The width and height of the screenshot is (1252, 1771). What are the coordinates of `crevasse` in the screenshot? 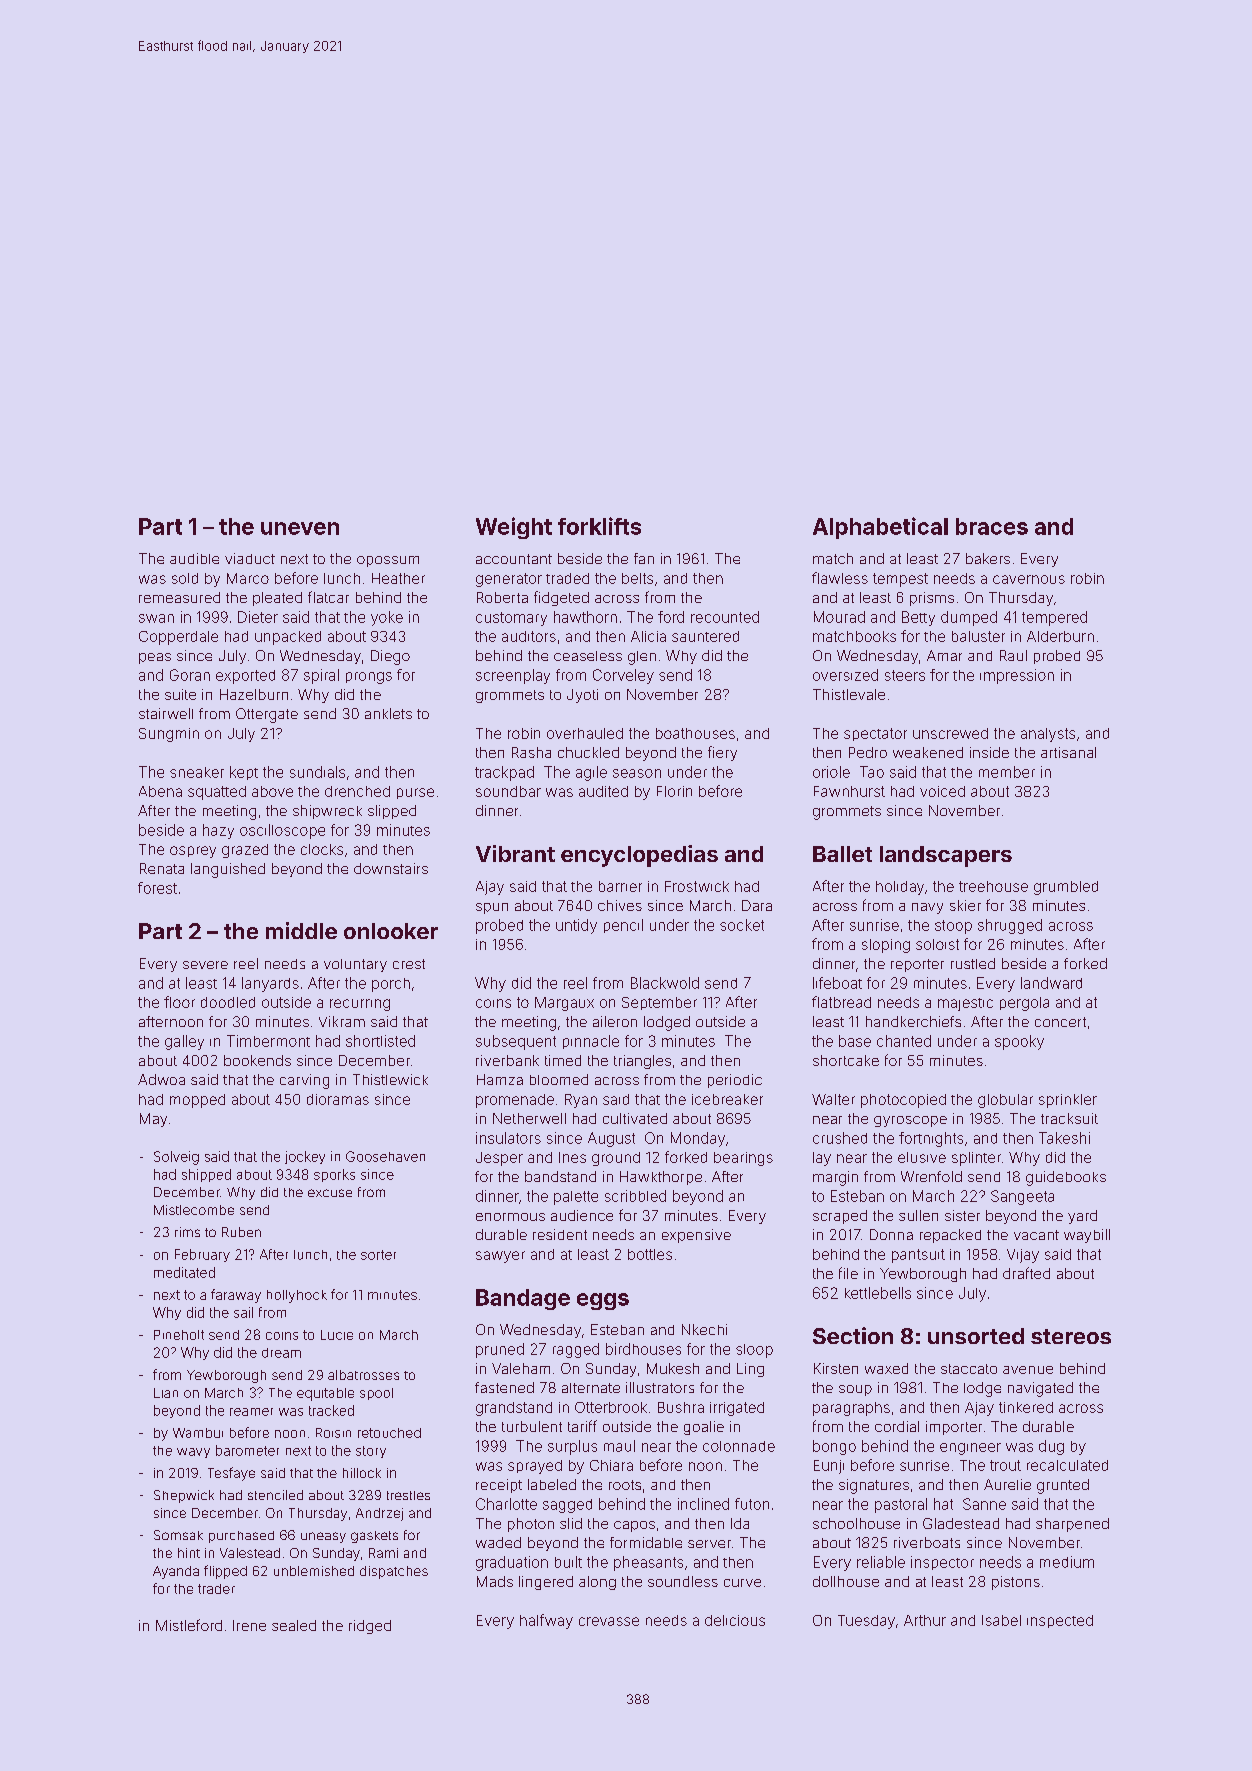 It's located at (609, 1621).
